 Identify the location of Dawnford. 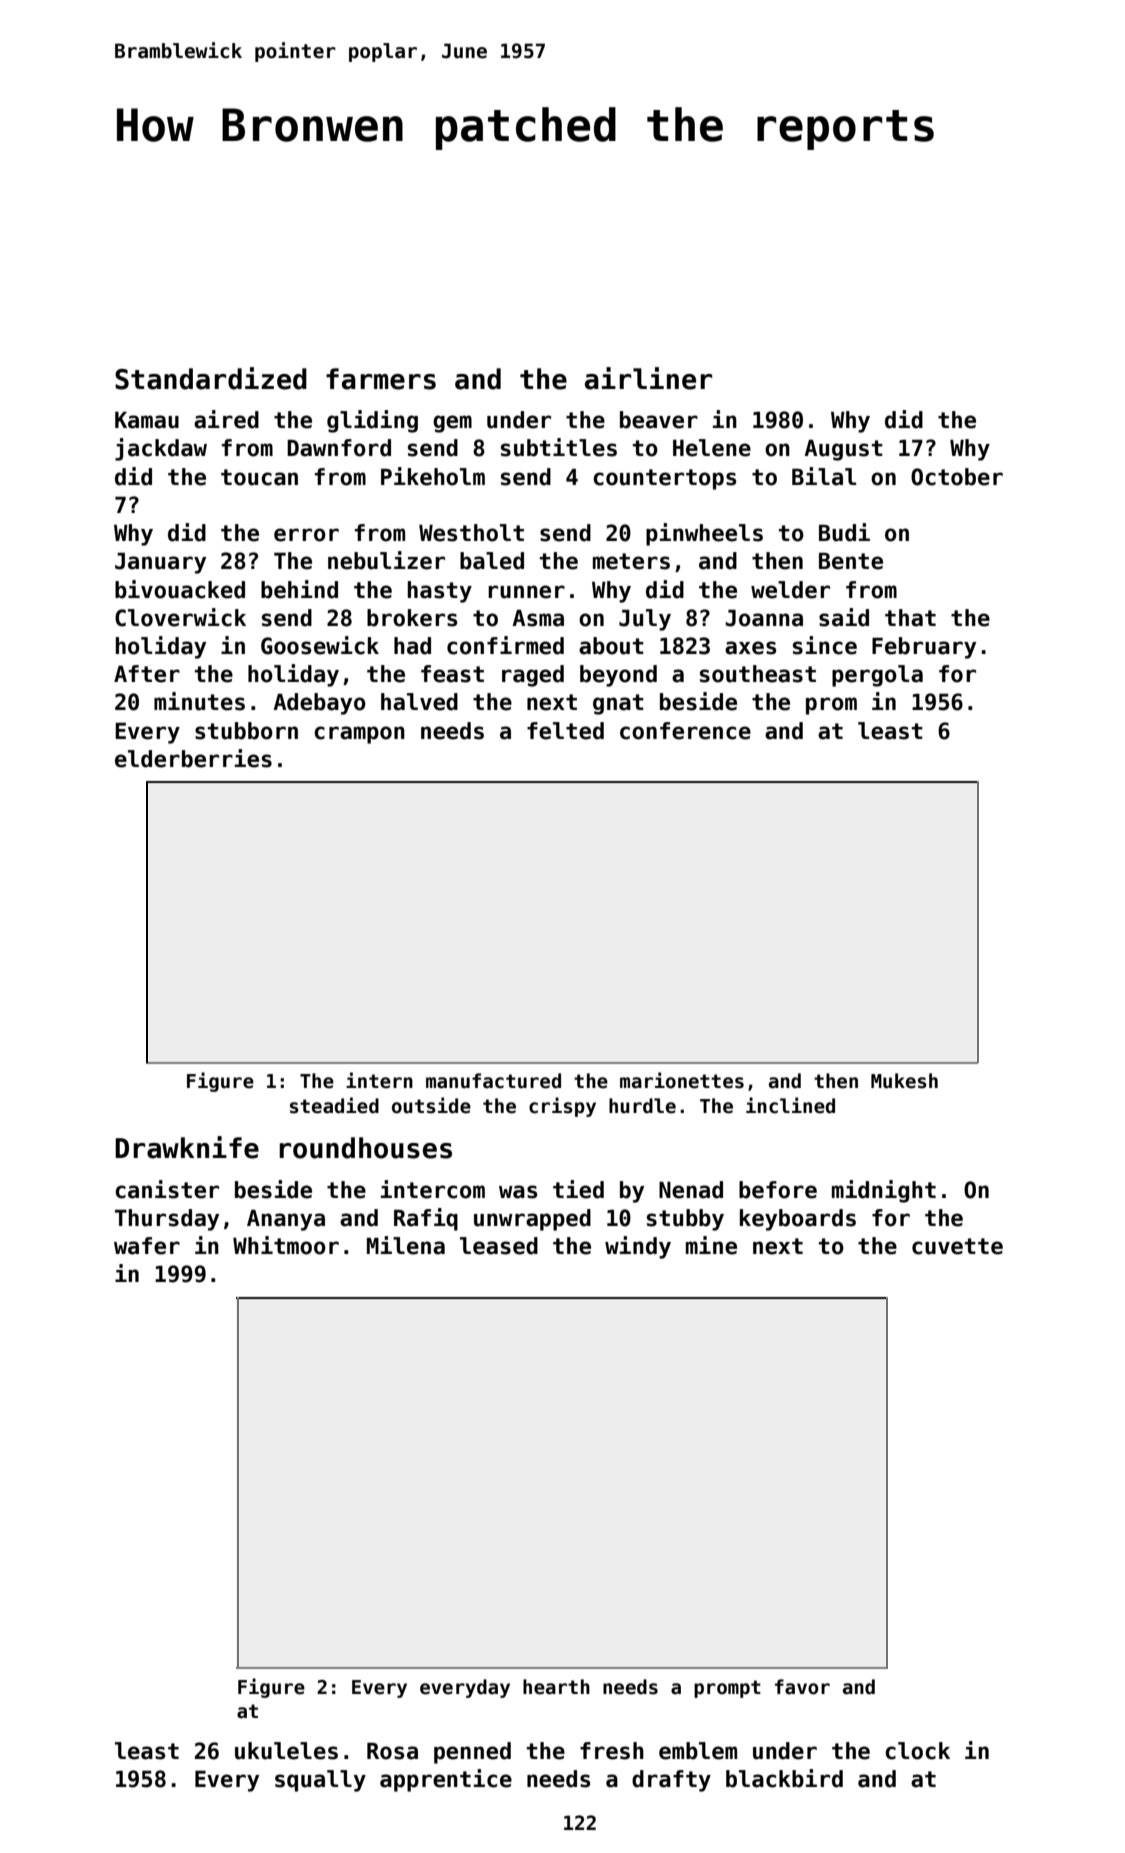
(339, 448).
